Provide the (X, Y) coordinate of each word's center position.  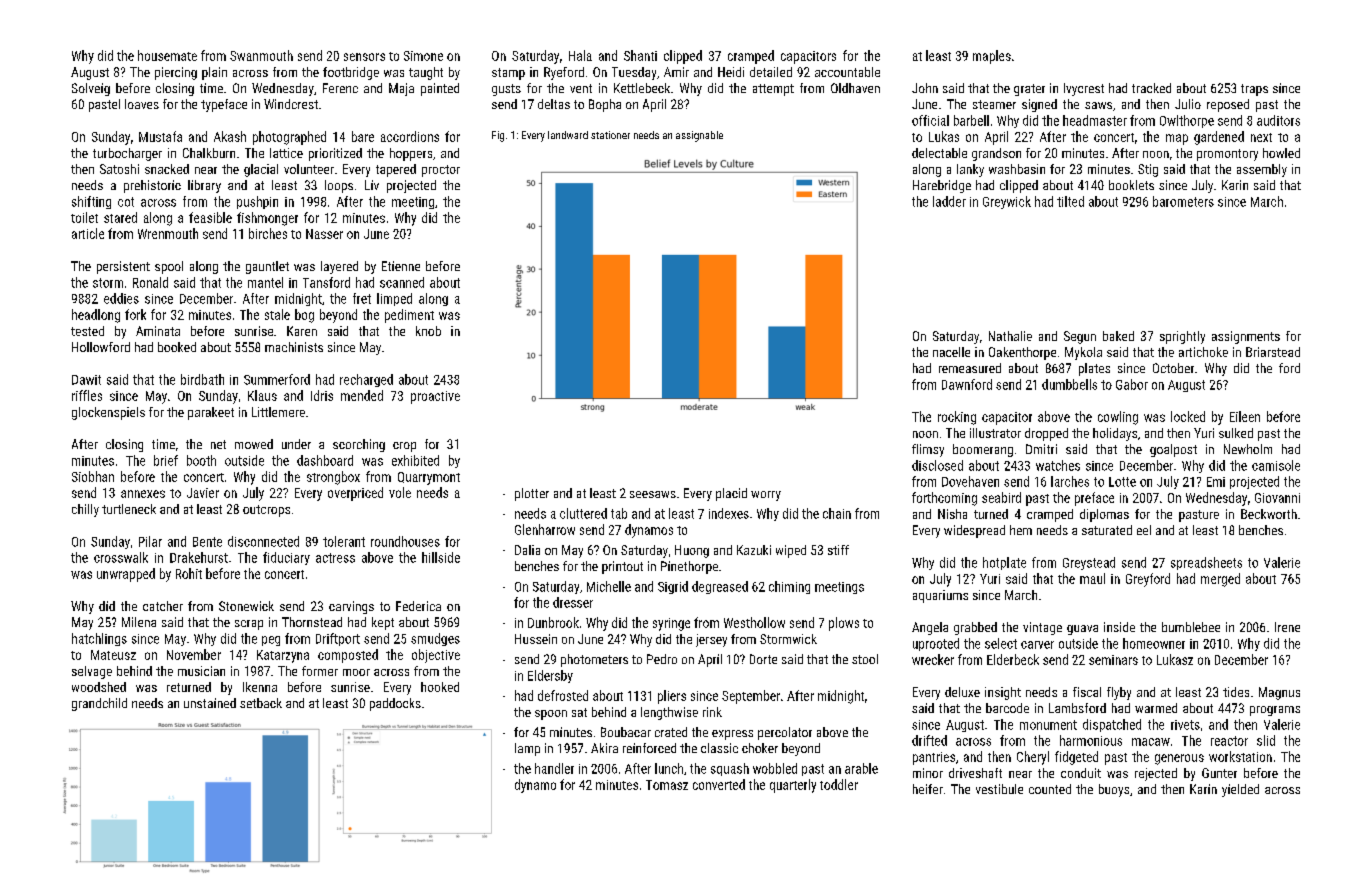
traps (1254, 90)
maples (992, 57)
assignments (1246, 337)
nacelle (951, 352)
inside (1119, 627)
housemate (167, 55)
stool (865, 659)
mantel (265, 282)
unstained (210, 703)
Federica (418, 606)
